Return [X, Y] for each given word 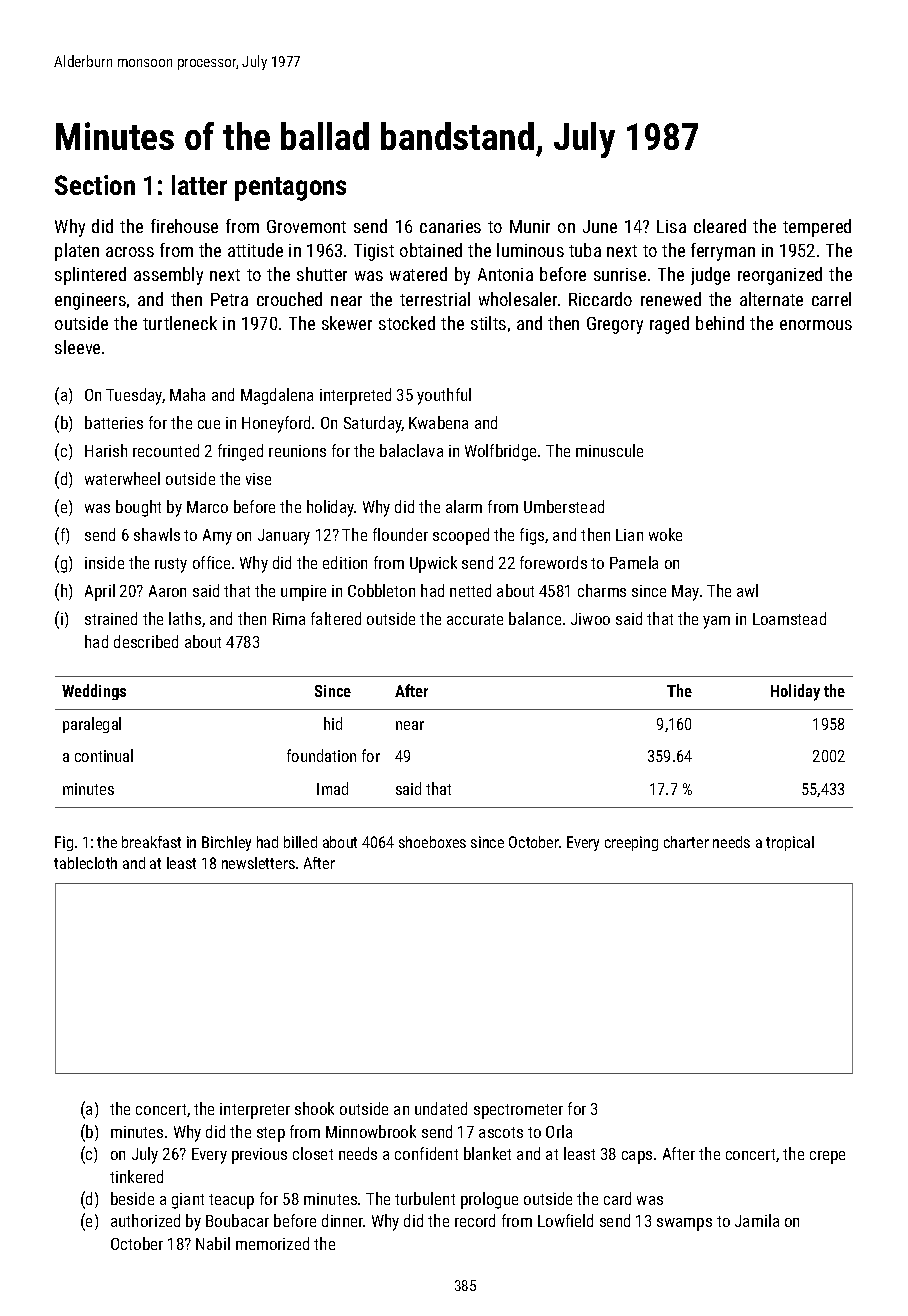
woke [665, 534]
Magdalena [277, 396]
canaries [450, 226]
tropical [790, 843]
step [271, 1134]
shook [314, 1108]
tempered [817, 228]
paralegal [92, 725]
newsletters [258, 863]
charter [686, 842]
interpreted [355, 396]
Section [95, 185]
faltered [336, 618]
